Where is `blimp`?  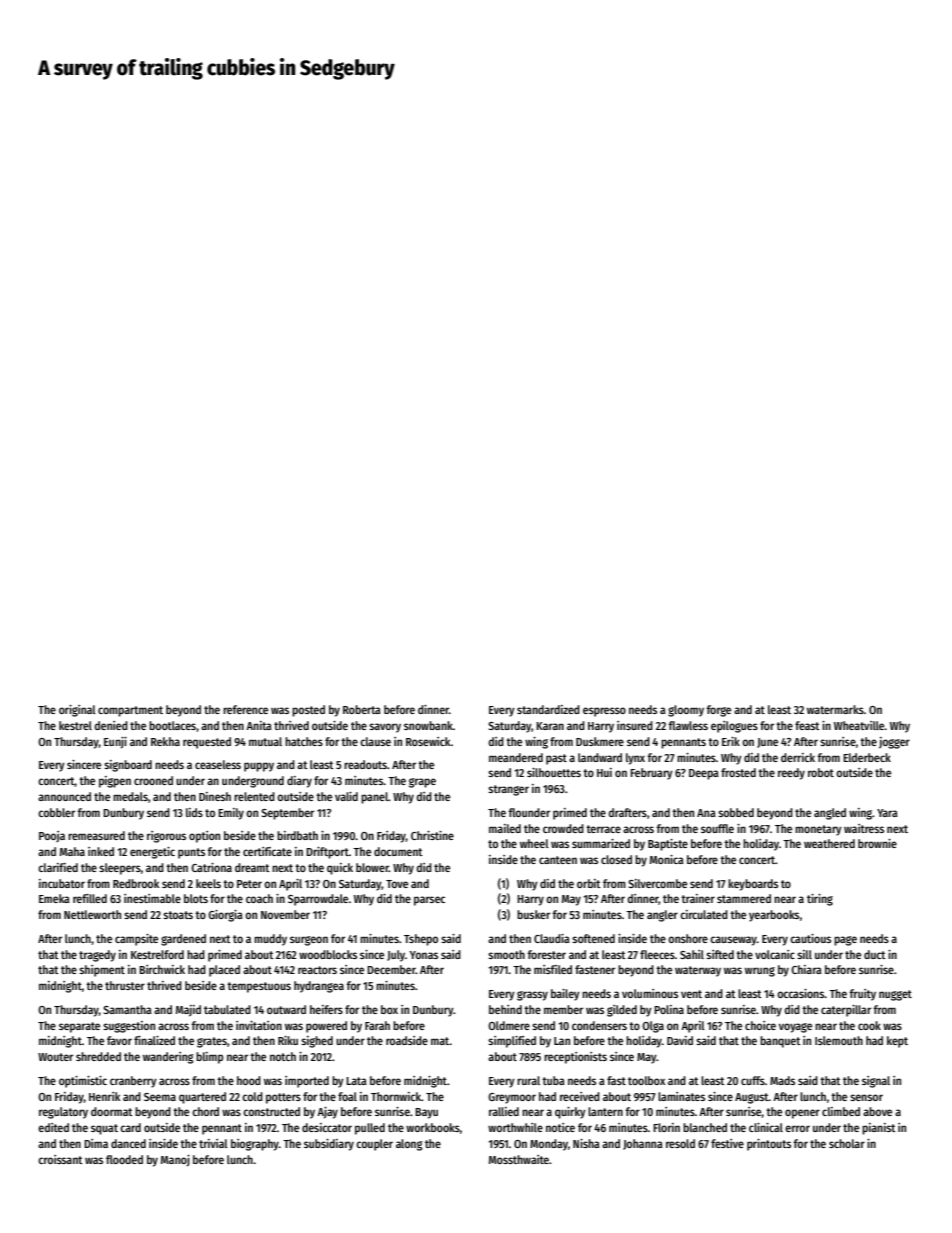
blimp is located at coordinates (209, 1058).
